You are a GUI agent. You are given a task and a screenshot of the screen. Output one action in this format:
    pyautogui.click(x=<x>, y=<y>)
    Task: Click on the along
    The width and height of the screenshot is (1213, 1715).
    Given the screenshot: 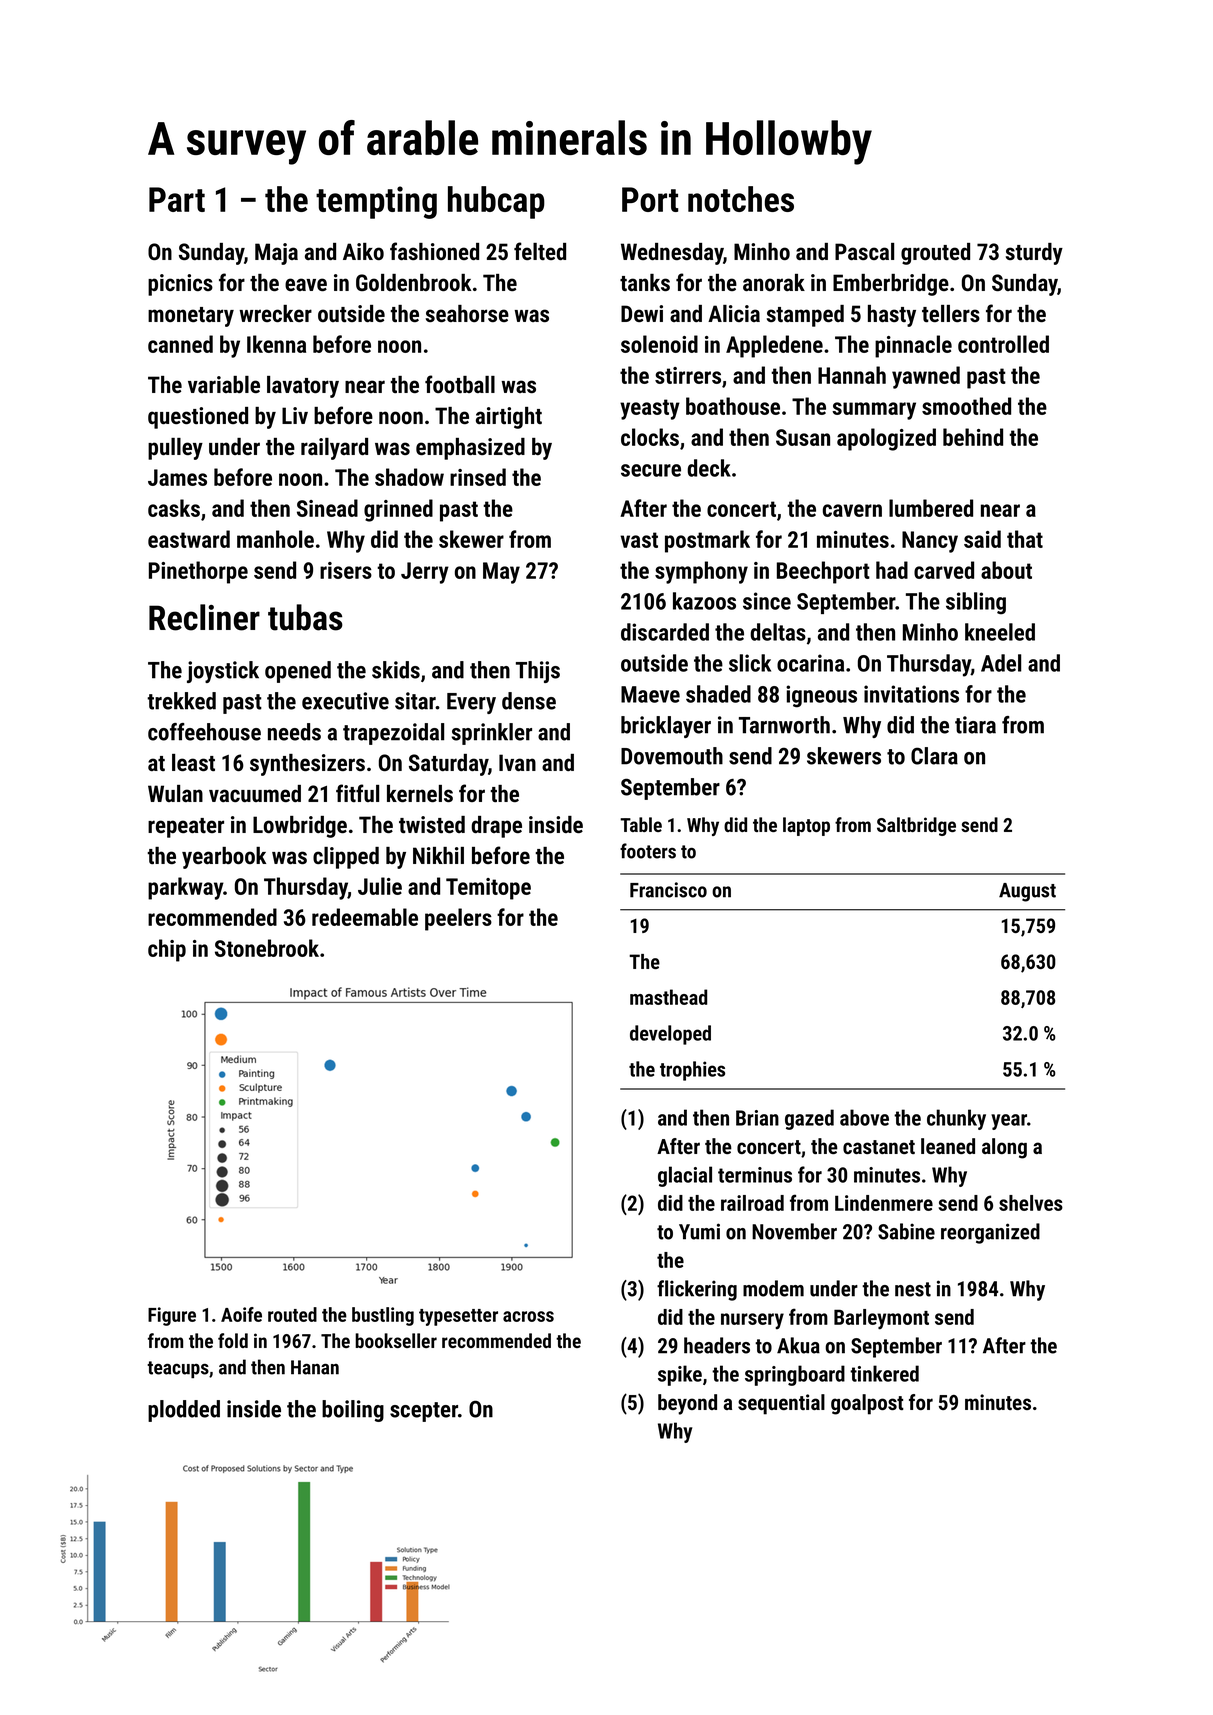 What is the action you would take?
    pyautogui.click(x=1004, y=1148)
